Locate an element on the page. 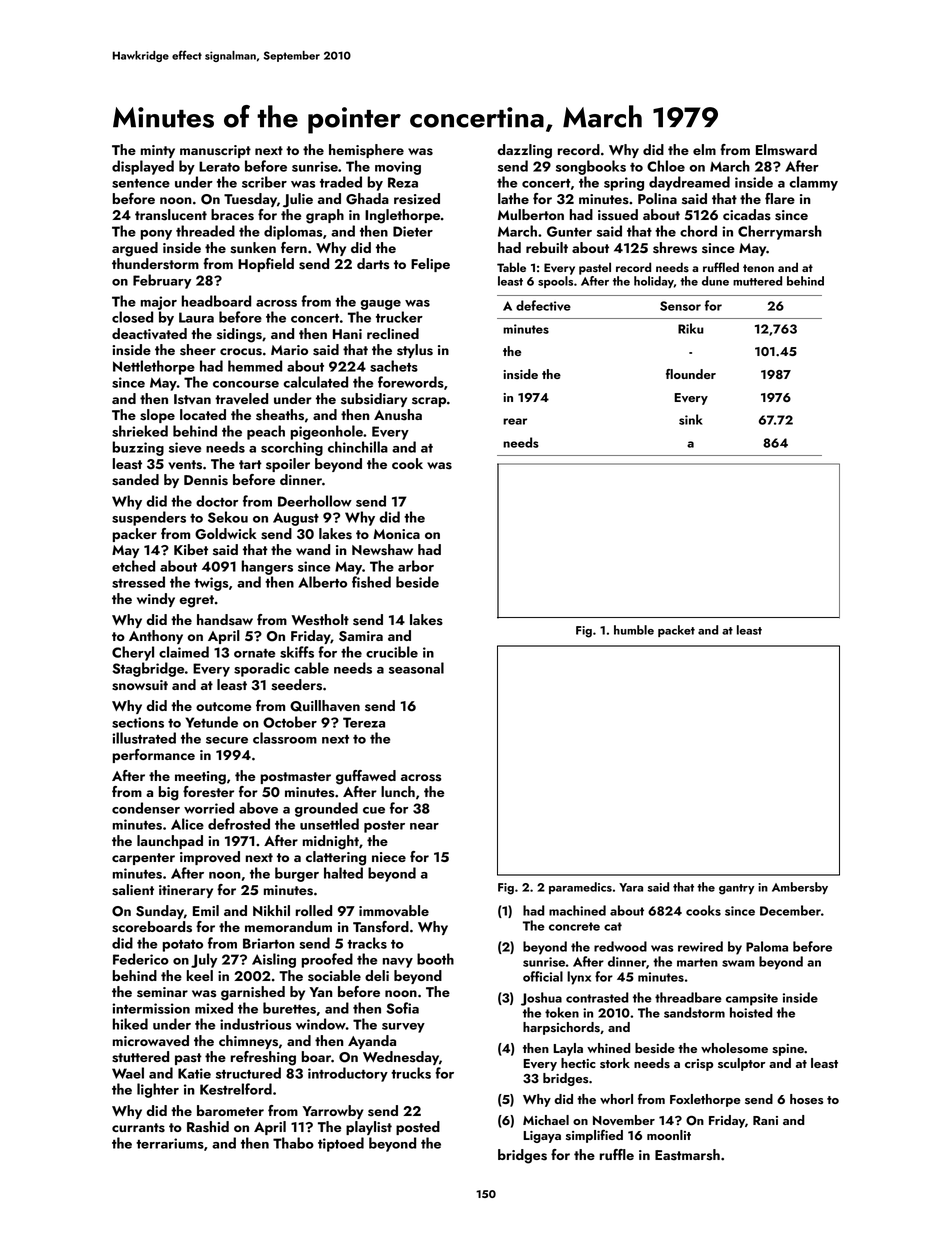 The width and height of the image is (952, 1233). argued is located at coordinates (135, 249).
